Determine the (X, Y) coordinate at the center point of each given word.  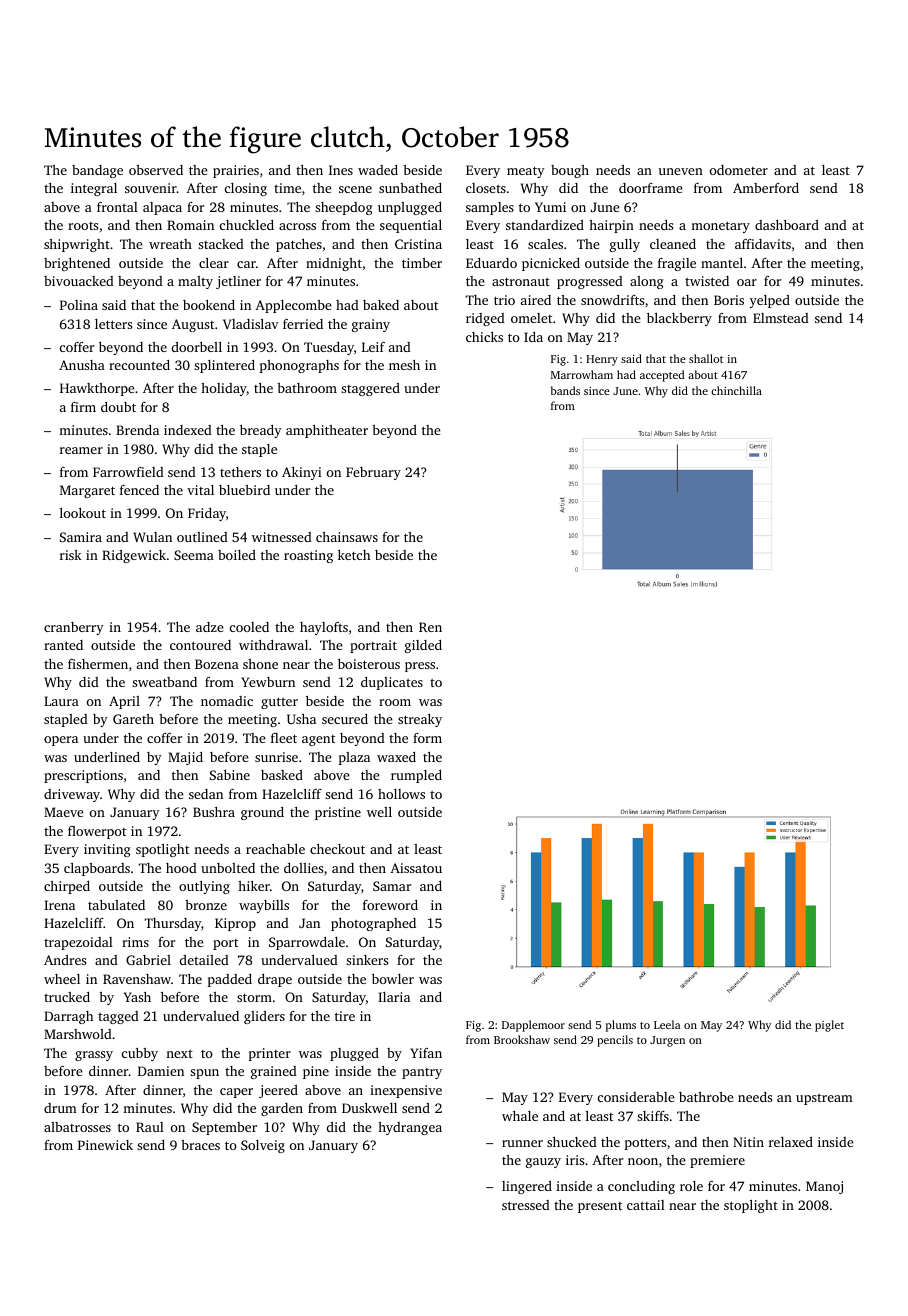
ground (262, 813)
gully (625, 245)
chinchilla (736, 390)
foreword (390, 905)
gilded (423, 646)
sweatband (164, 682)
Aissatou (416, 868)
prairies (236, 171)
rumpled (416, 776)
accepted (662, 376)
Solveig (263, 1146)
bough (570, 171)
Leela (667, 1024)
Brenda (137, 430)
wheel (62, 979)
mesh (404, 365)
